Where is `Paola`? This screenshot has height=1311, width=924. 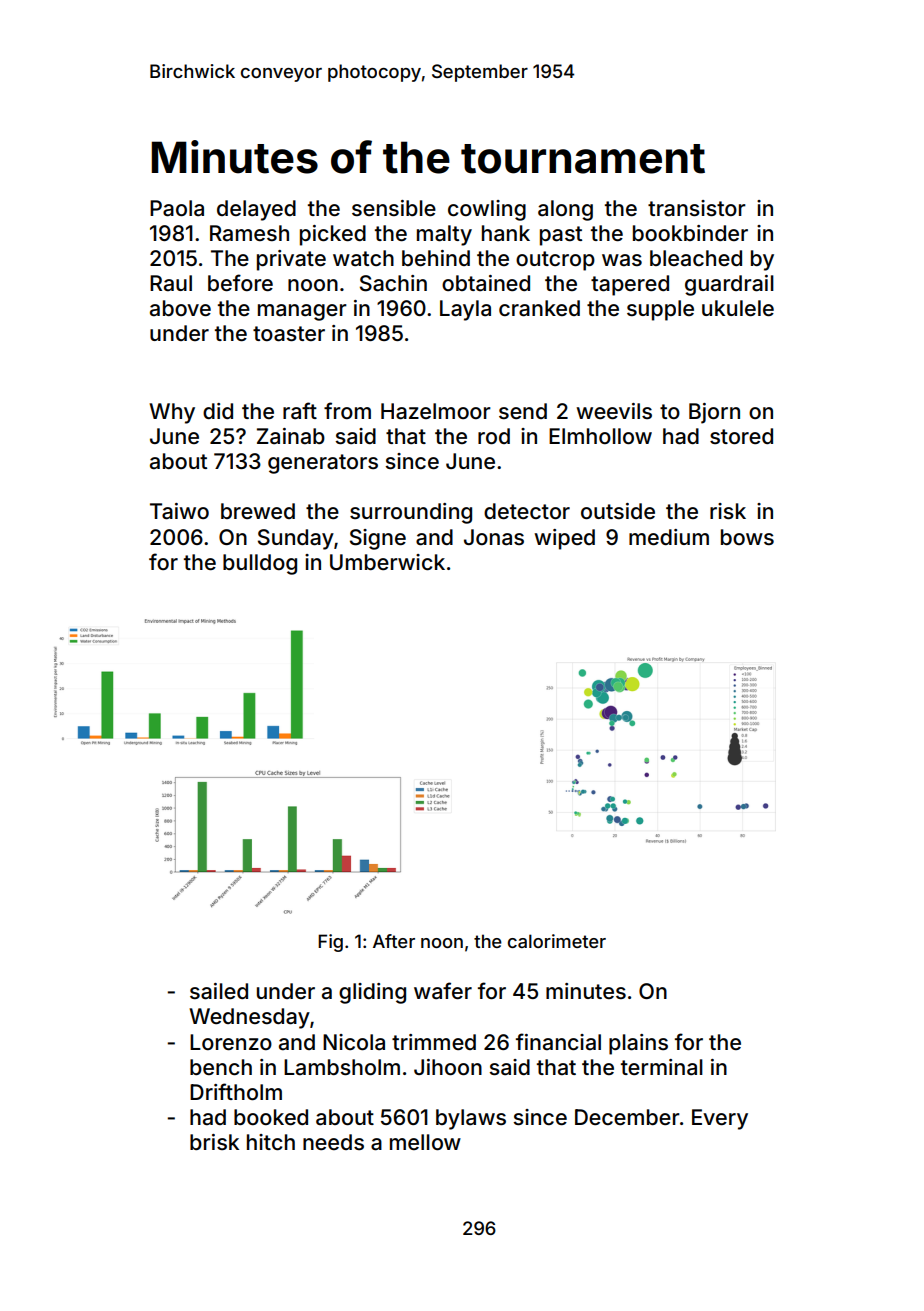
Paola is located at coordinates (177, 208).
